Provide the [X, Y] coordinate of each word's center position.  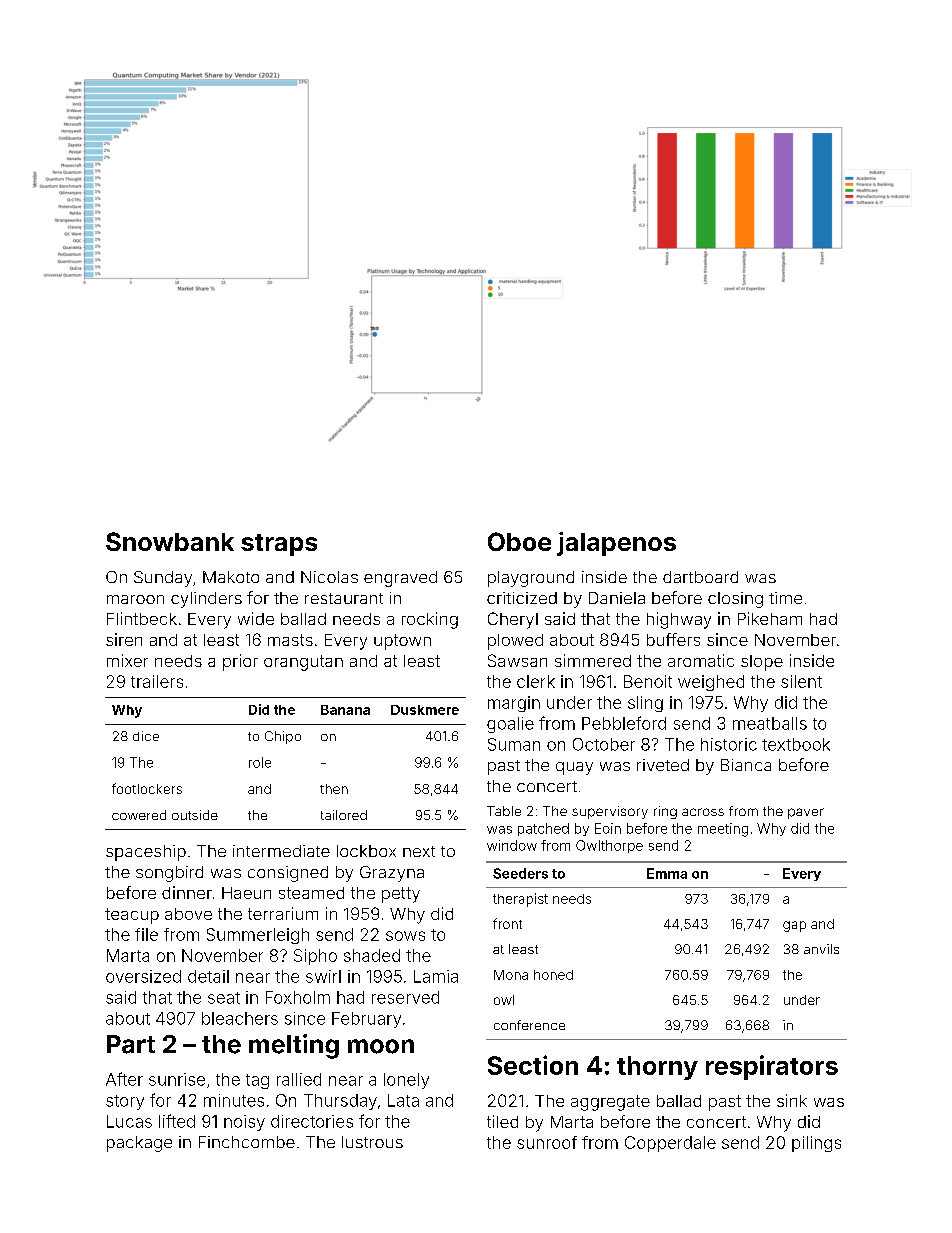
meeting [723, 830]
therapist [520, 900]
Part [131, 1044]
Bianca [746, 765]
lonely [406, 1081]
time [785, 598]
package [139, 1144]
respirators [772, 1067]
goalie [510, 725]
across [703, 812]
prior [240, 662]
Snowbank [170, 541]
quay [574, 768]
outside [195, 815]
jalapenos [616, 544]
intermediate [281, 851]
